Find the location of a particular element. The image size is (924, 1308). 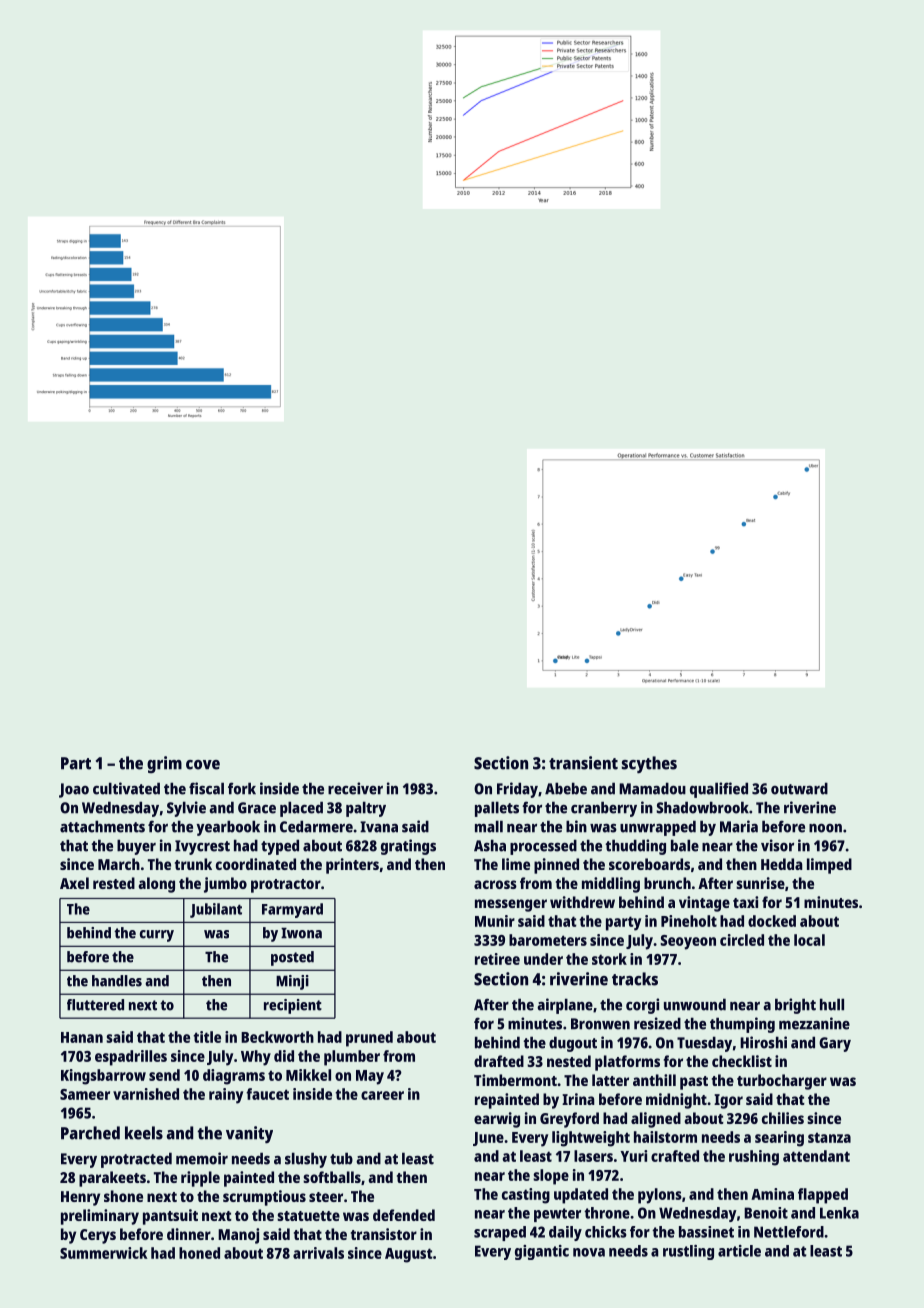

Munir is located at coordinates (495, 921).
